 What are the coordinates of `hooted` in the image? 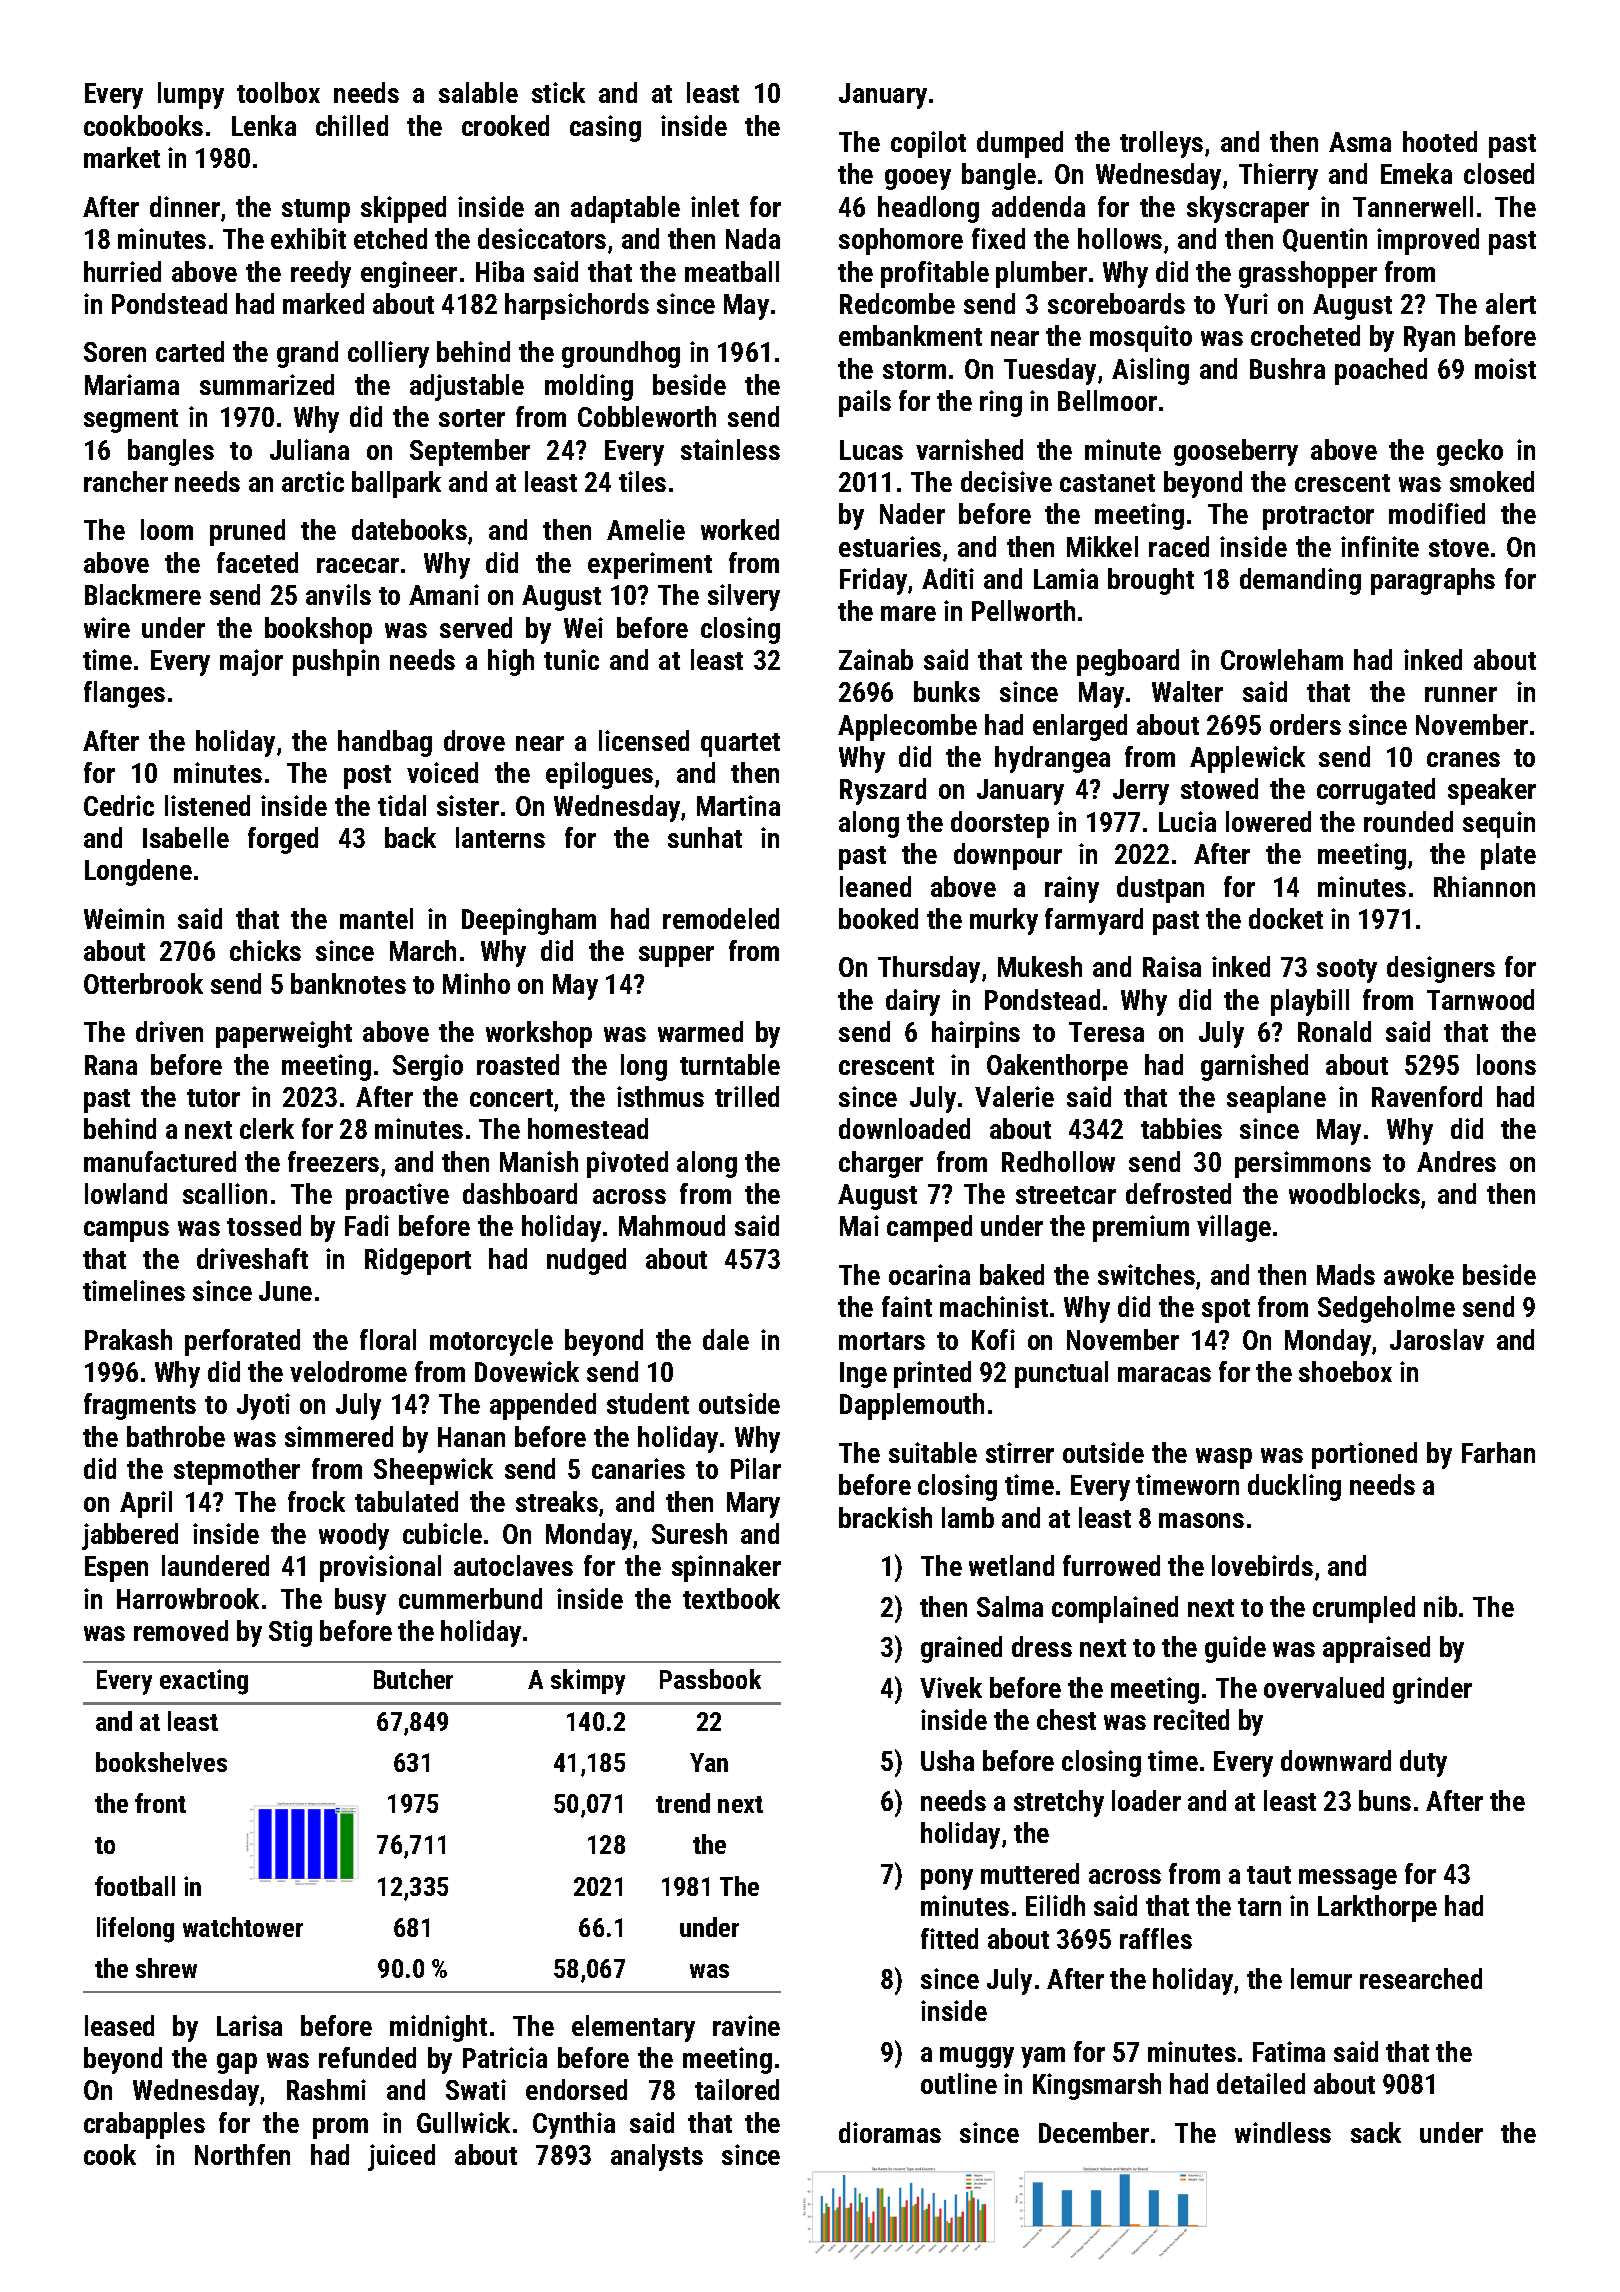 It's located at (1440, 141).
